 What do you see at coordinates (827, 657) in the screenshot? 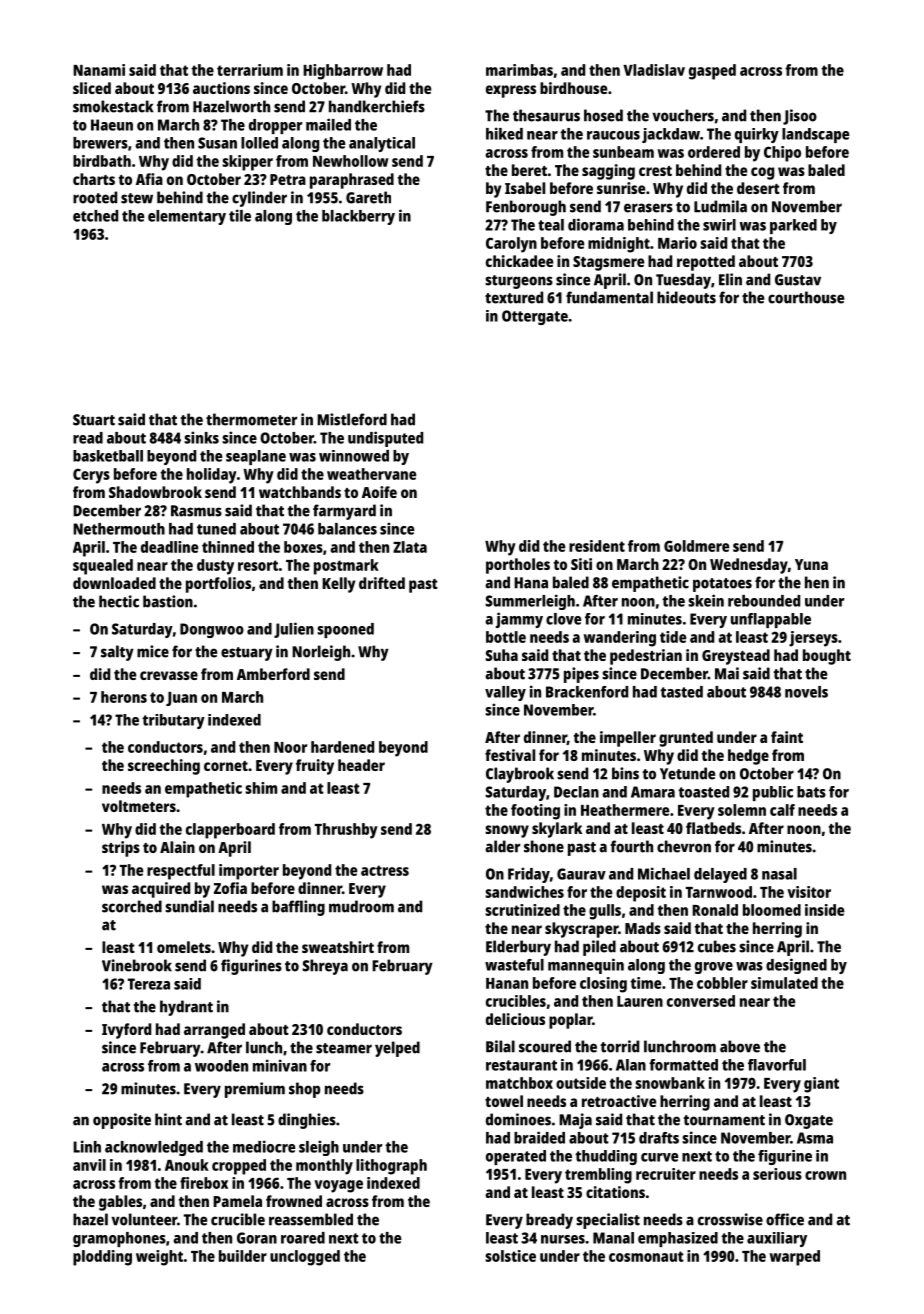
I see `bought` at bounding box center [827, 657].
